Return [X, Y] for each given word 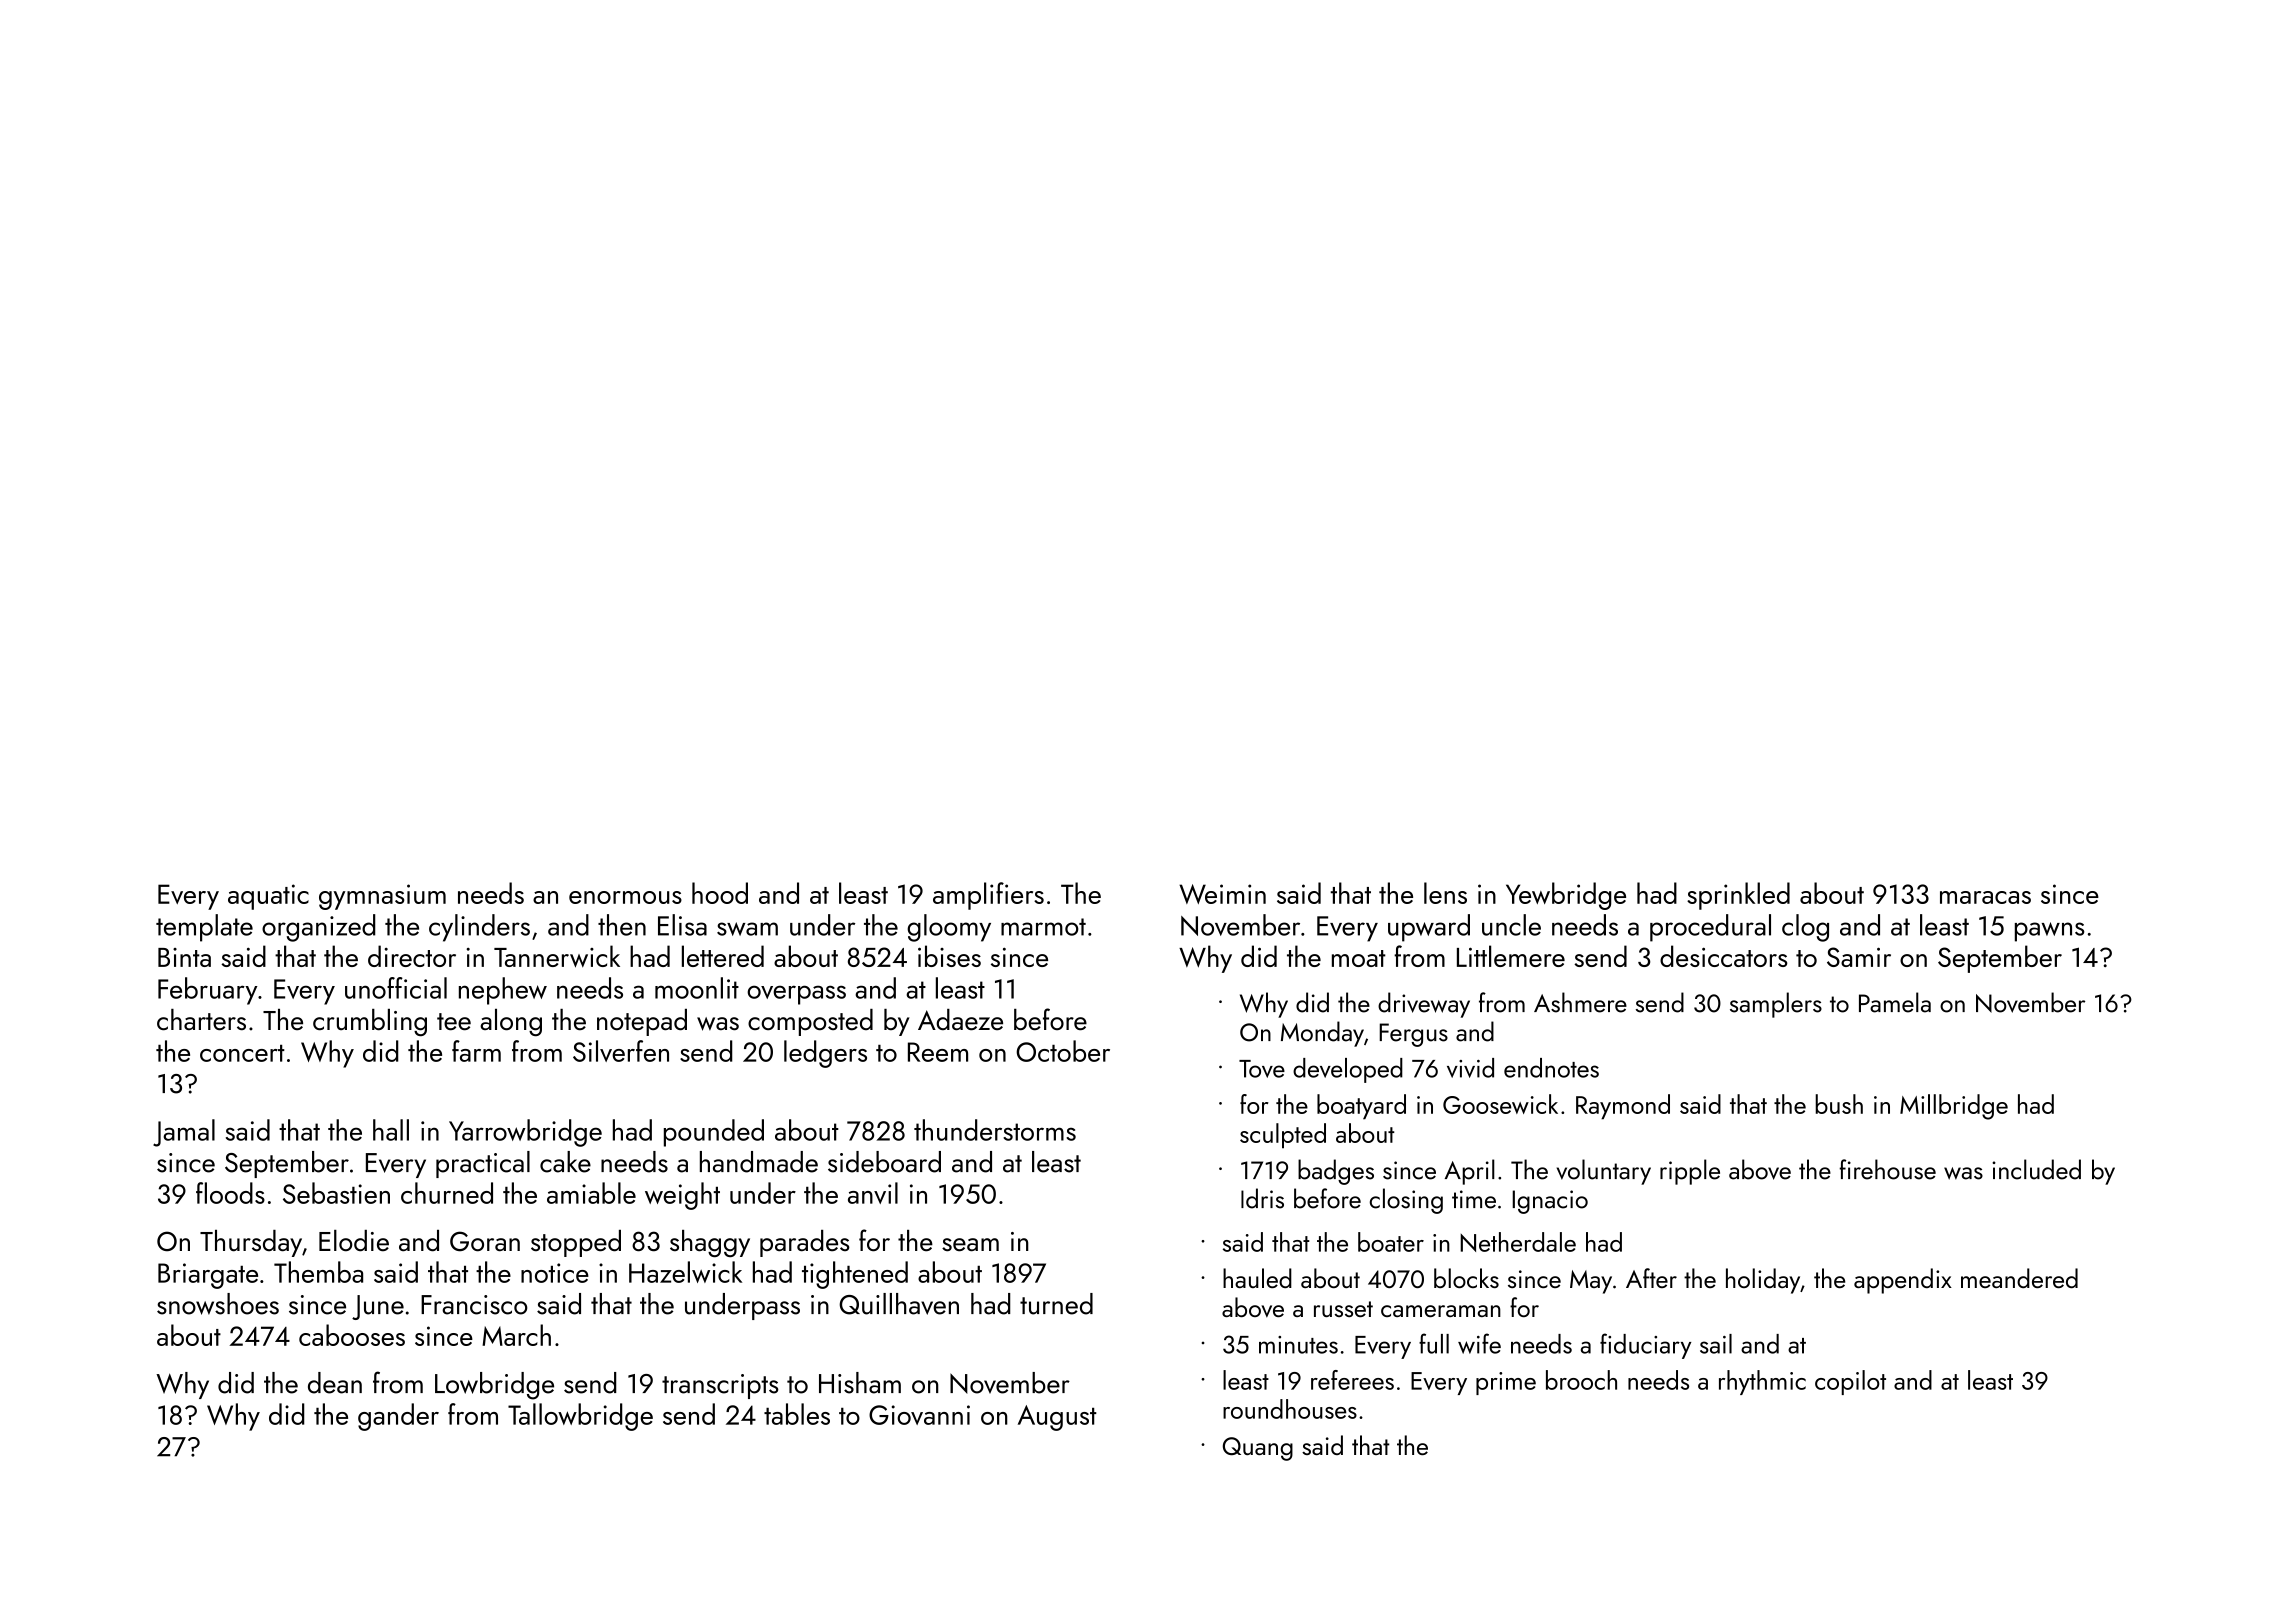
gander [398, 1417]
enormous [625, 897]
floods [230, 1193]
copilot [1850, 1382]
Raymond [1623, 1107]
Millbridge [1954, 1107]
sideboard [884, 1162]
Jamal [184, 1133]
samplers [1776, 1005]
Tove [1262, 1069]
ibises [949, 956]
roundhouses [1290, 1409]
